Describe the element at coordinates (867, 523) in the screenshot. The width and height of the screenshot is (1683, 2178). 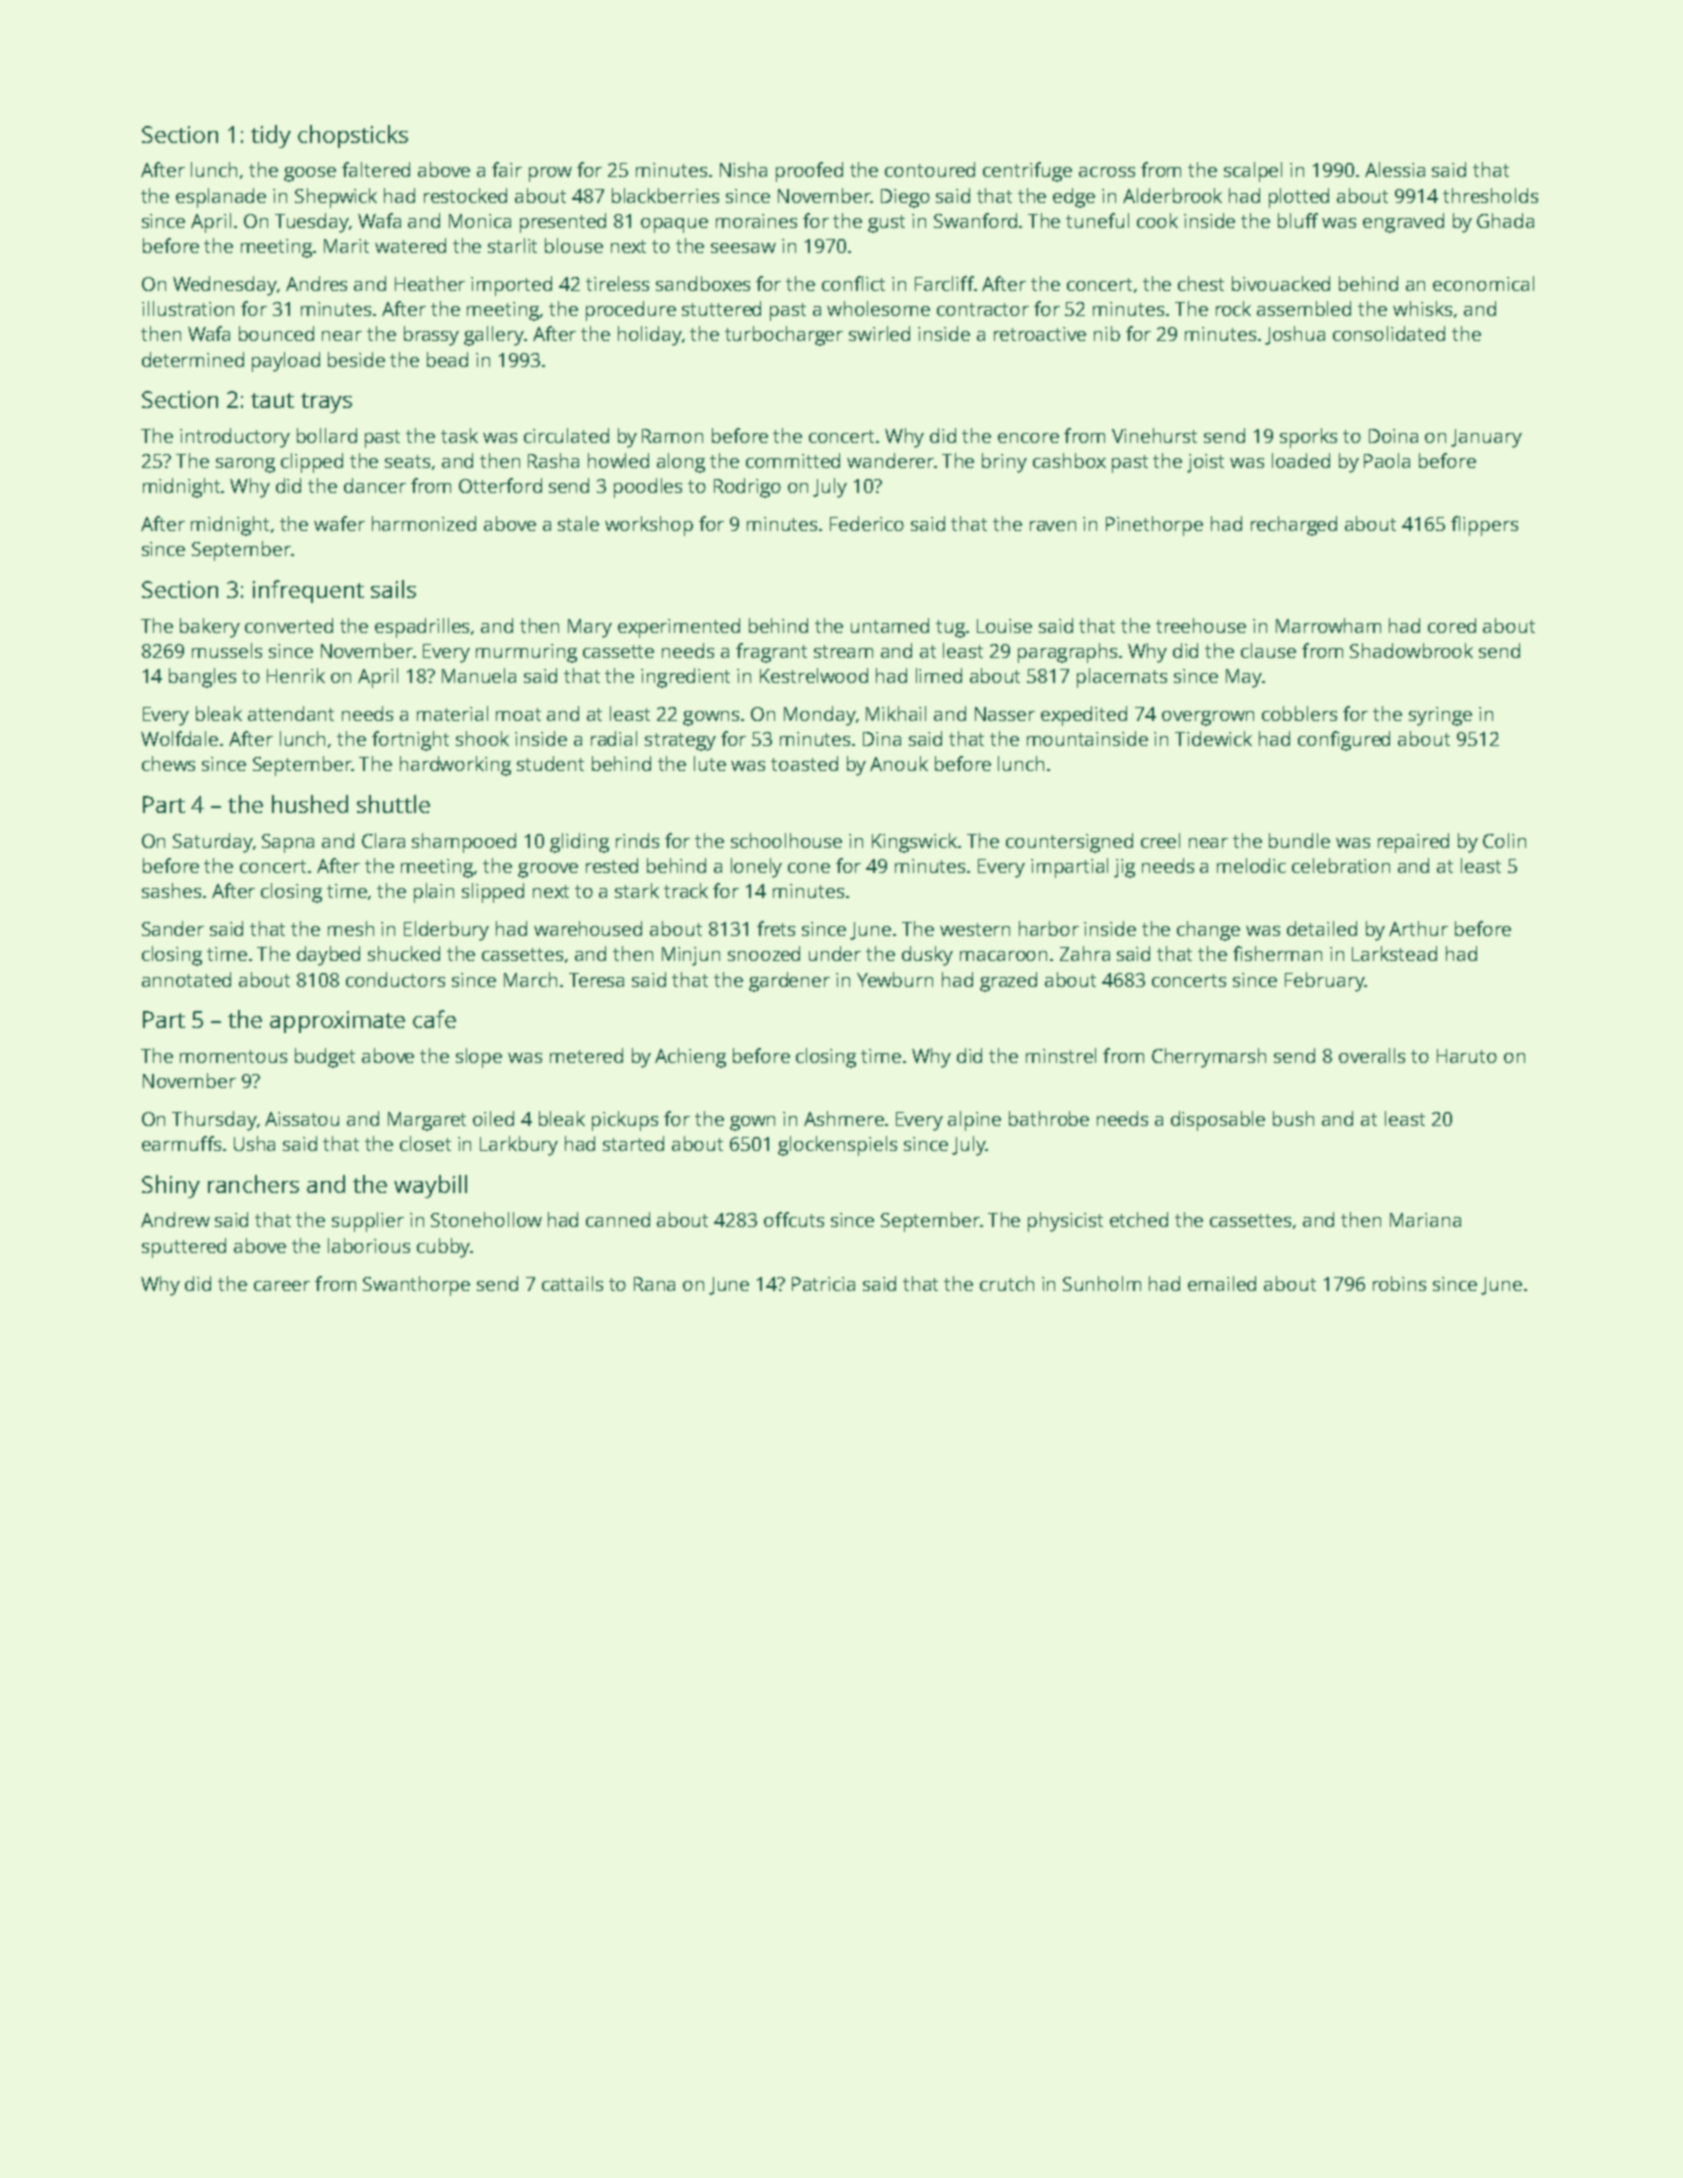
I see `Federico` at that location.
